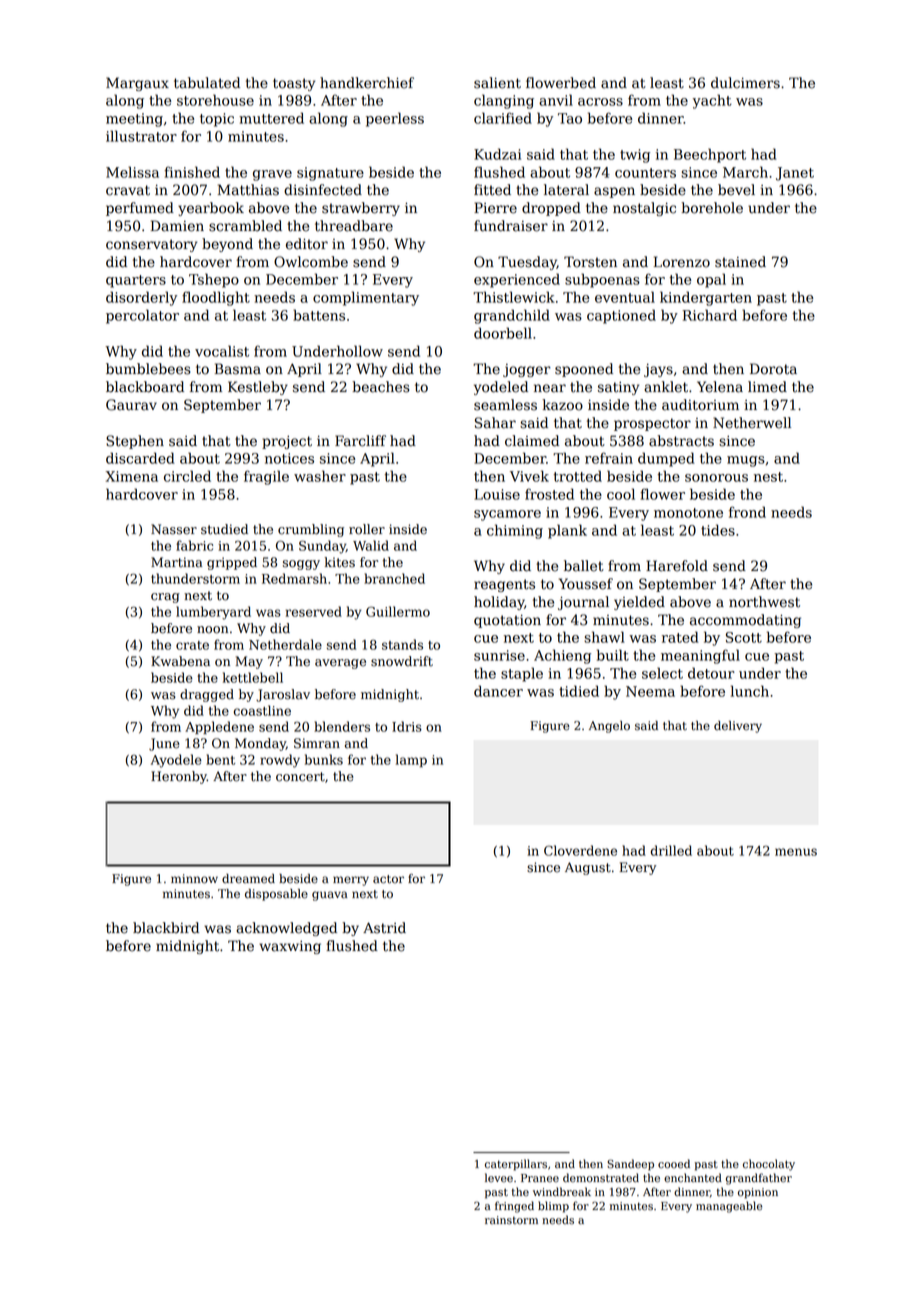  What do you see at coordinates (511, 1220) in the page?
I see `rainstorm` at bounding box center [511, 1220].
